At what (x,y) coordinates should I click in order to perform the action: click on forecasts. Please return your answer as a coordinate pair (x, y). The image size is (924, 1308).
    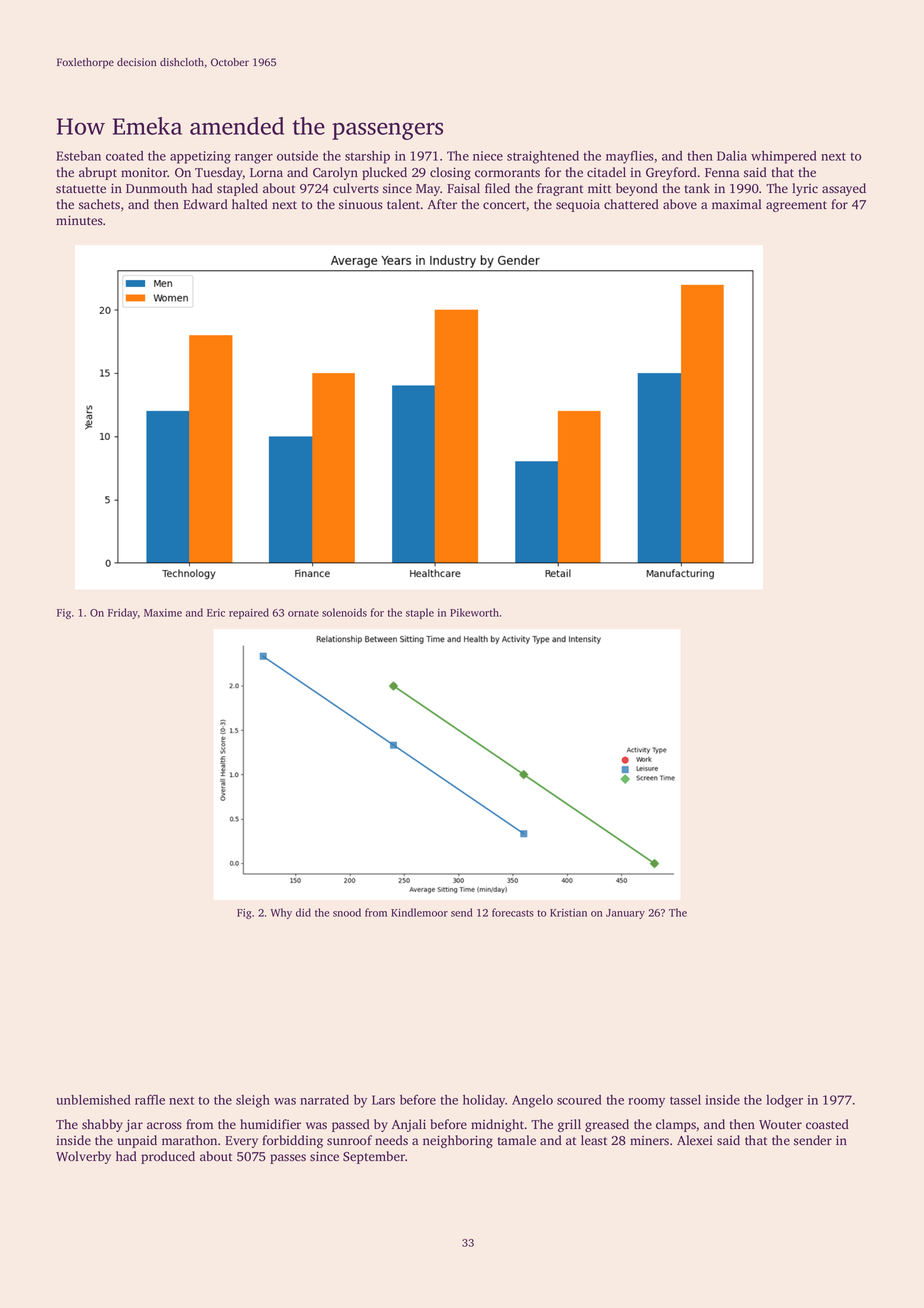
    Looking at the image, I should click on (513, 912).
